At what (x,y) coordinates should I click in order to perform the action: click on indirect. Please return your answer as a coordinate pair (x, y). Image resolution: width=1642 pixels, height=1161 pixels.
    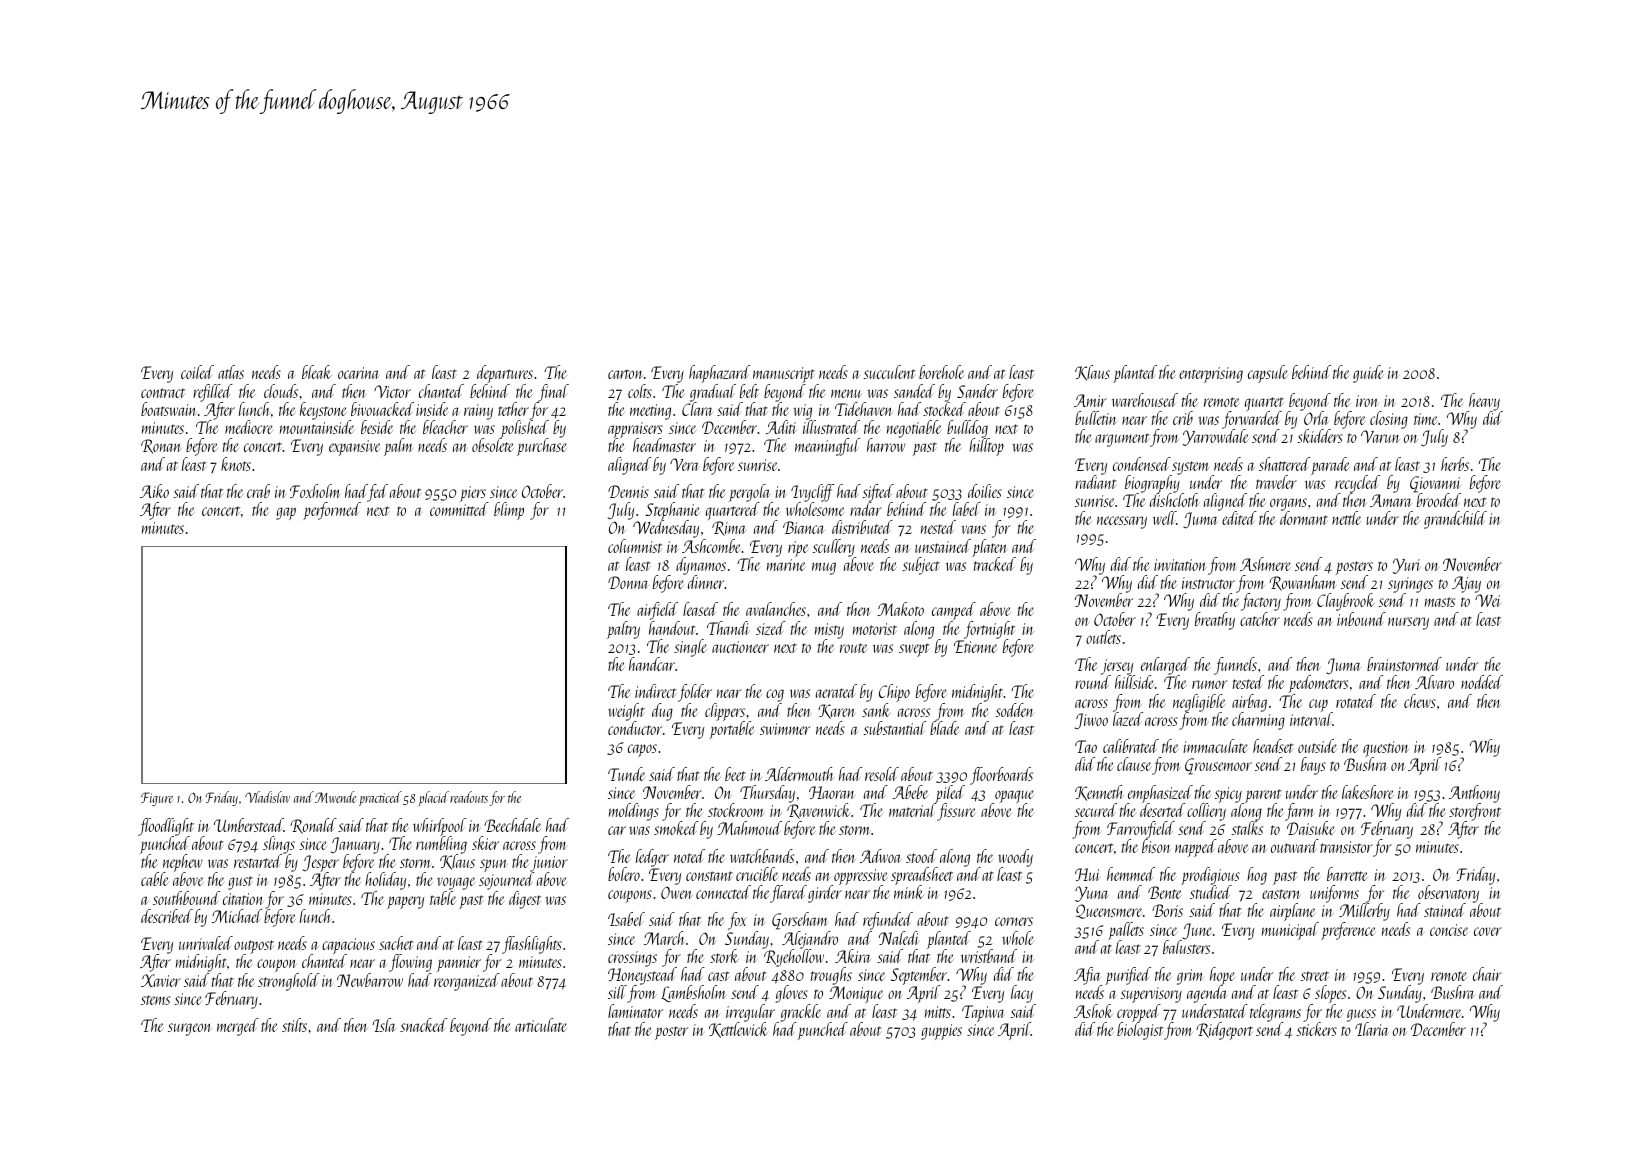
    Looking at the image, I should click on (656, 691).
